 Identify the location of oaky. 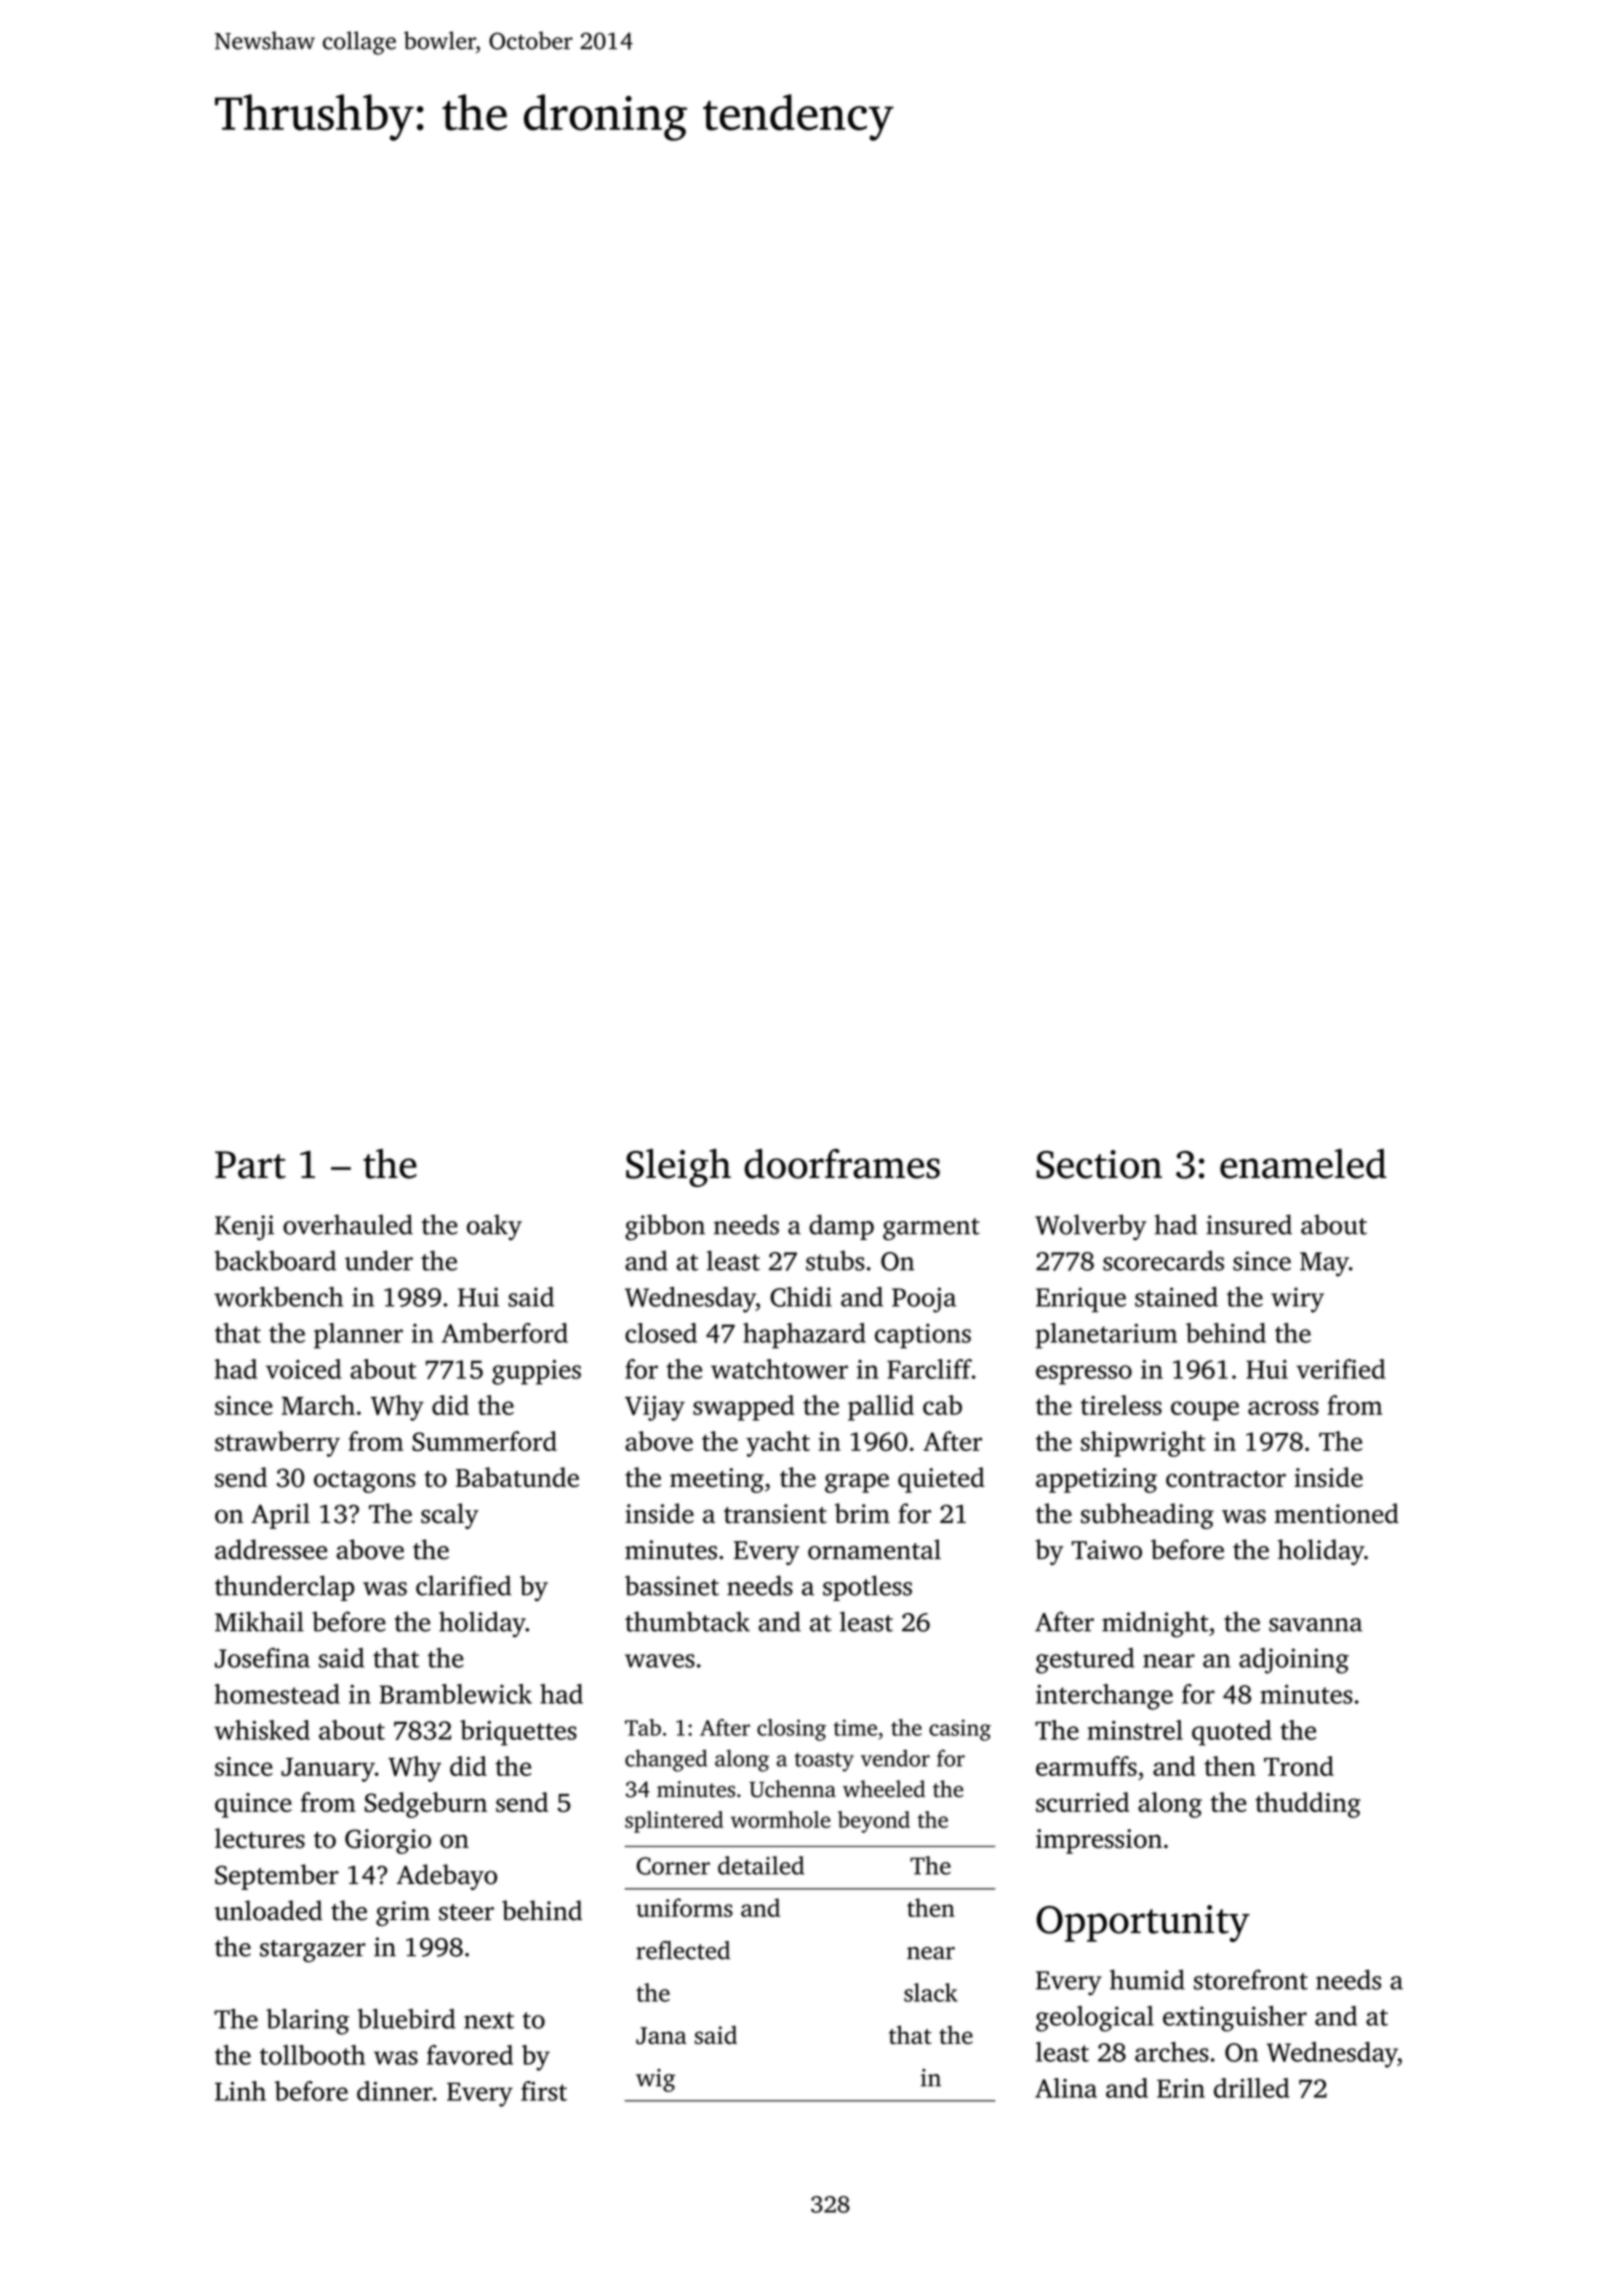
(494, 1227).
